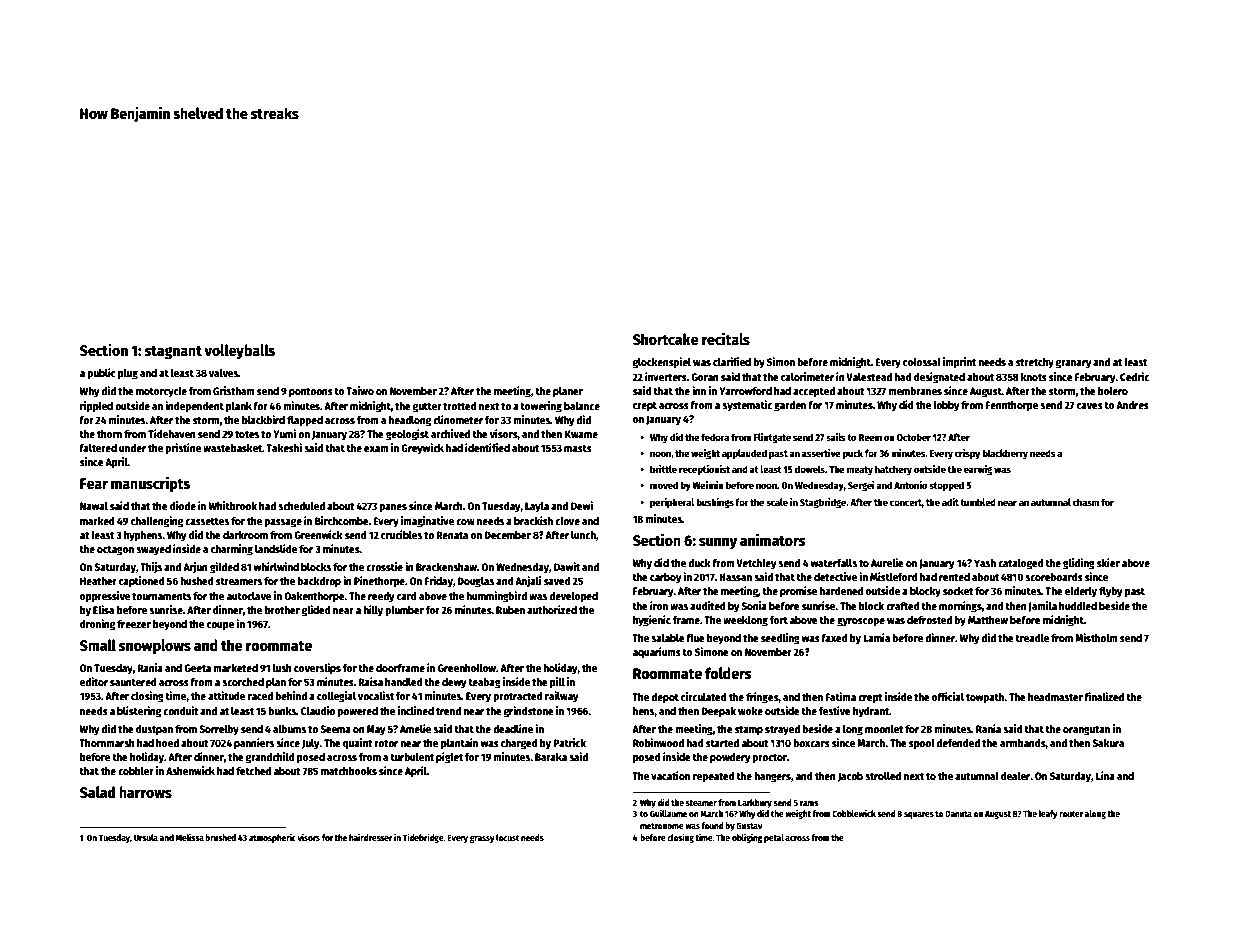 The width and height of the screenshot is (1233, 952). What do you see at coordinates (1016, 776) in the screenshot?
I see `dealer` at bounding box center [1016, 776].
